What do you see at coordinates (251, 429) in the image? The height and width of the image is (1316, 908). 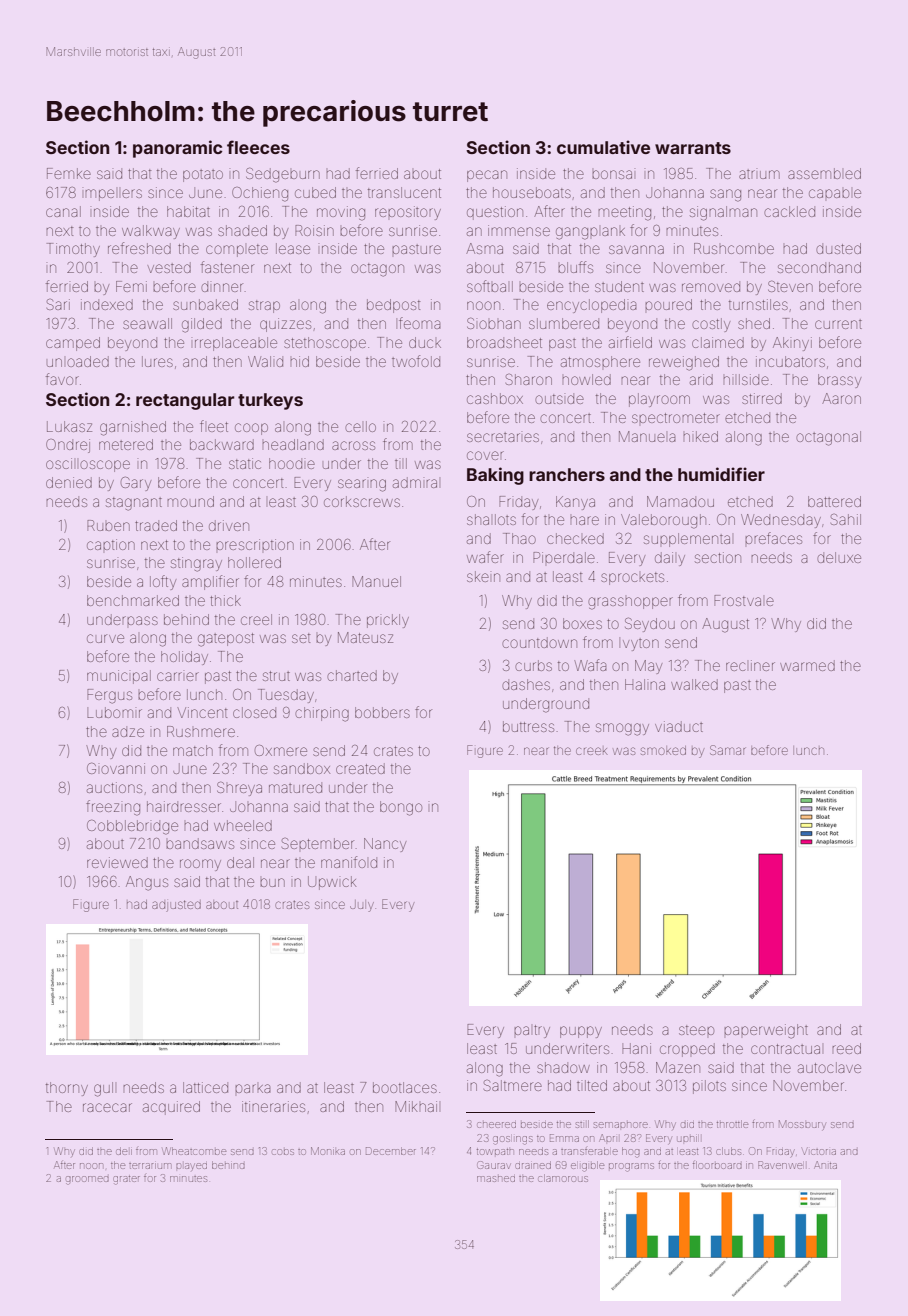 I see `coop` at bounding box center [251, 429].
